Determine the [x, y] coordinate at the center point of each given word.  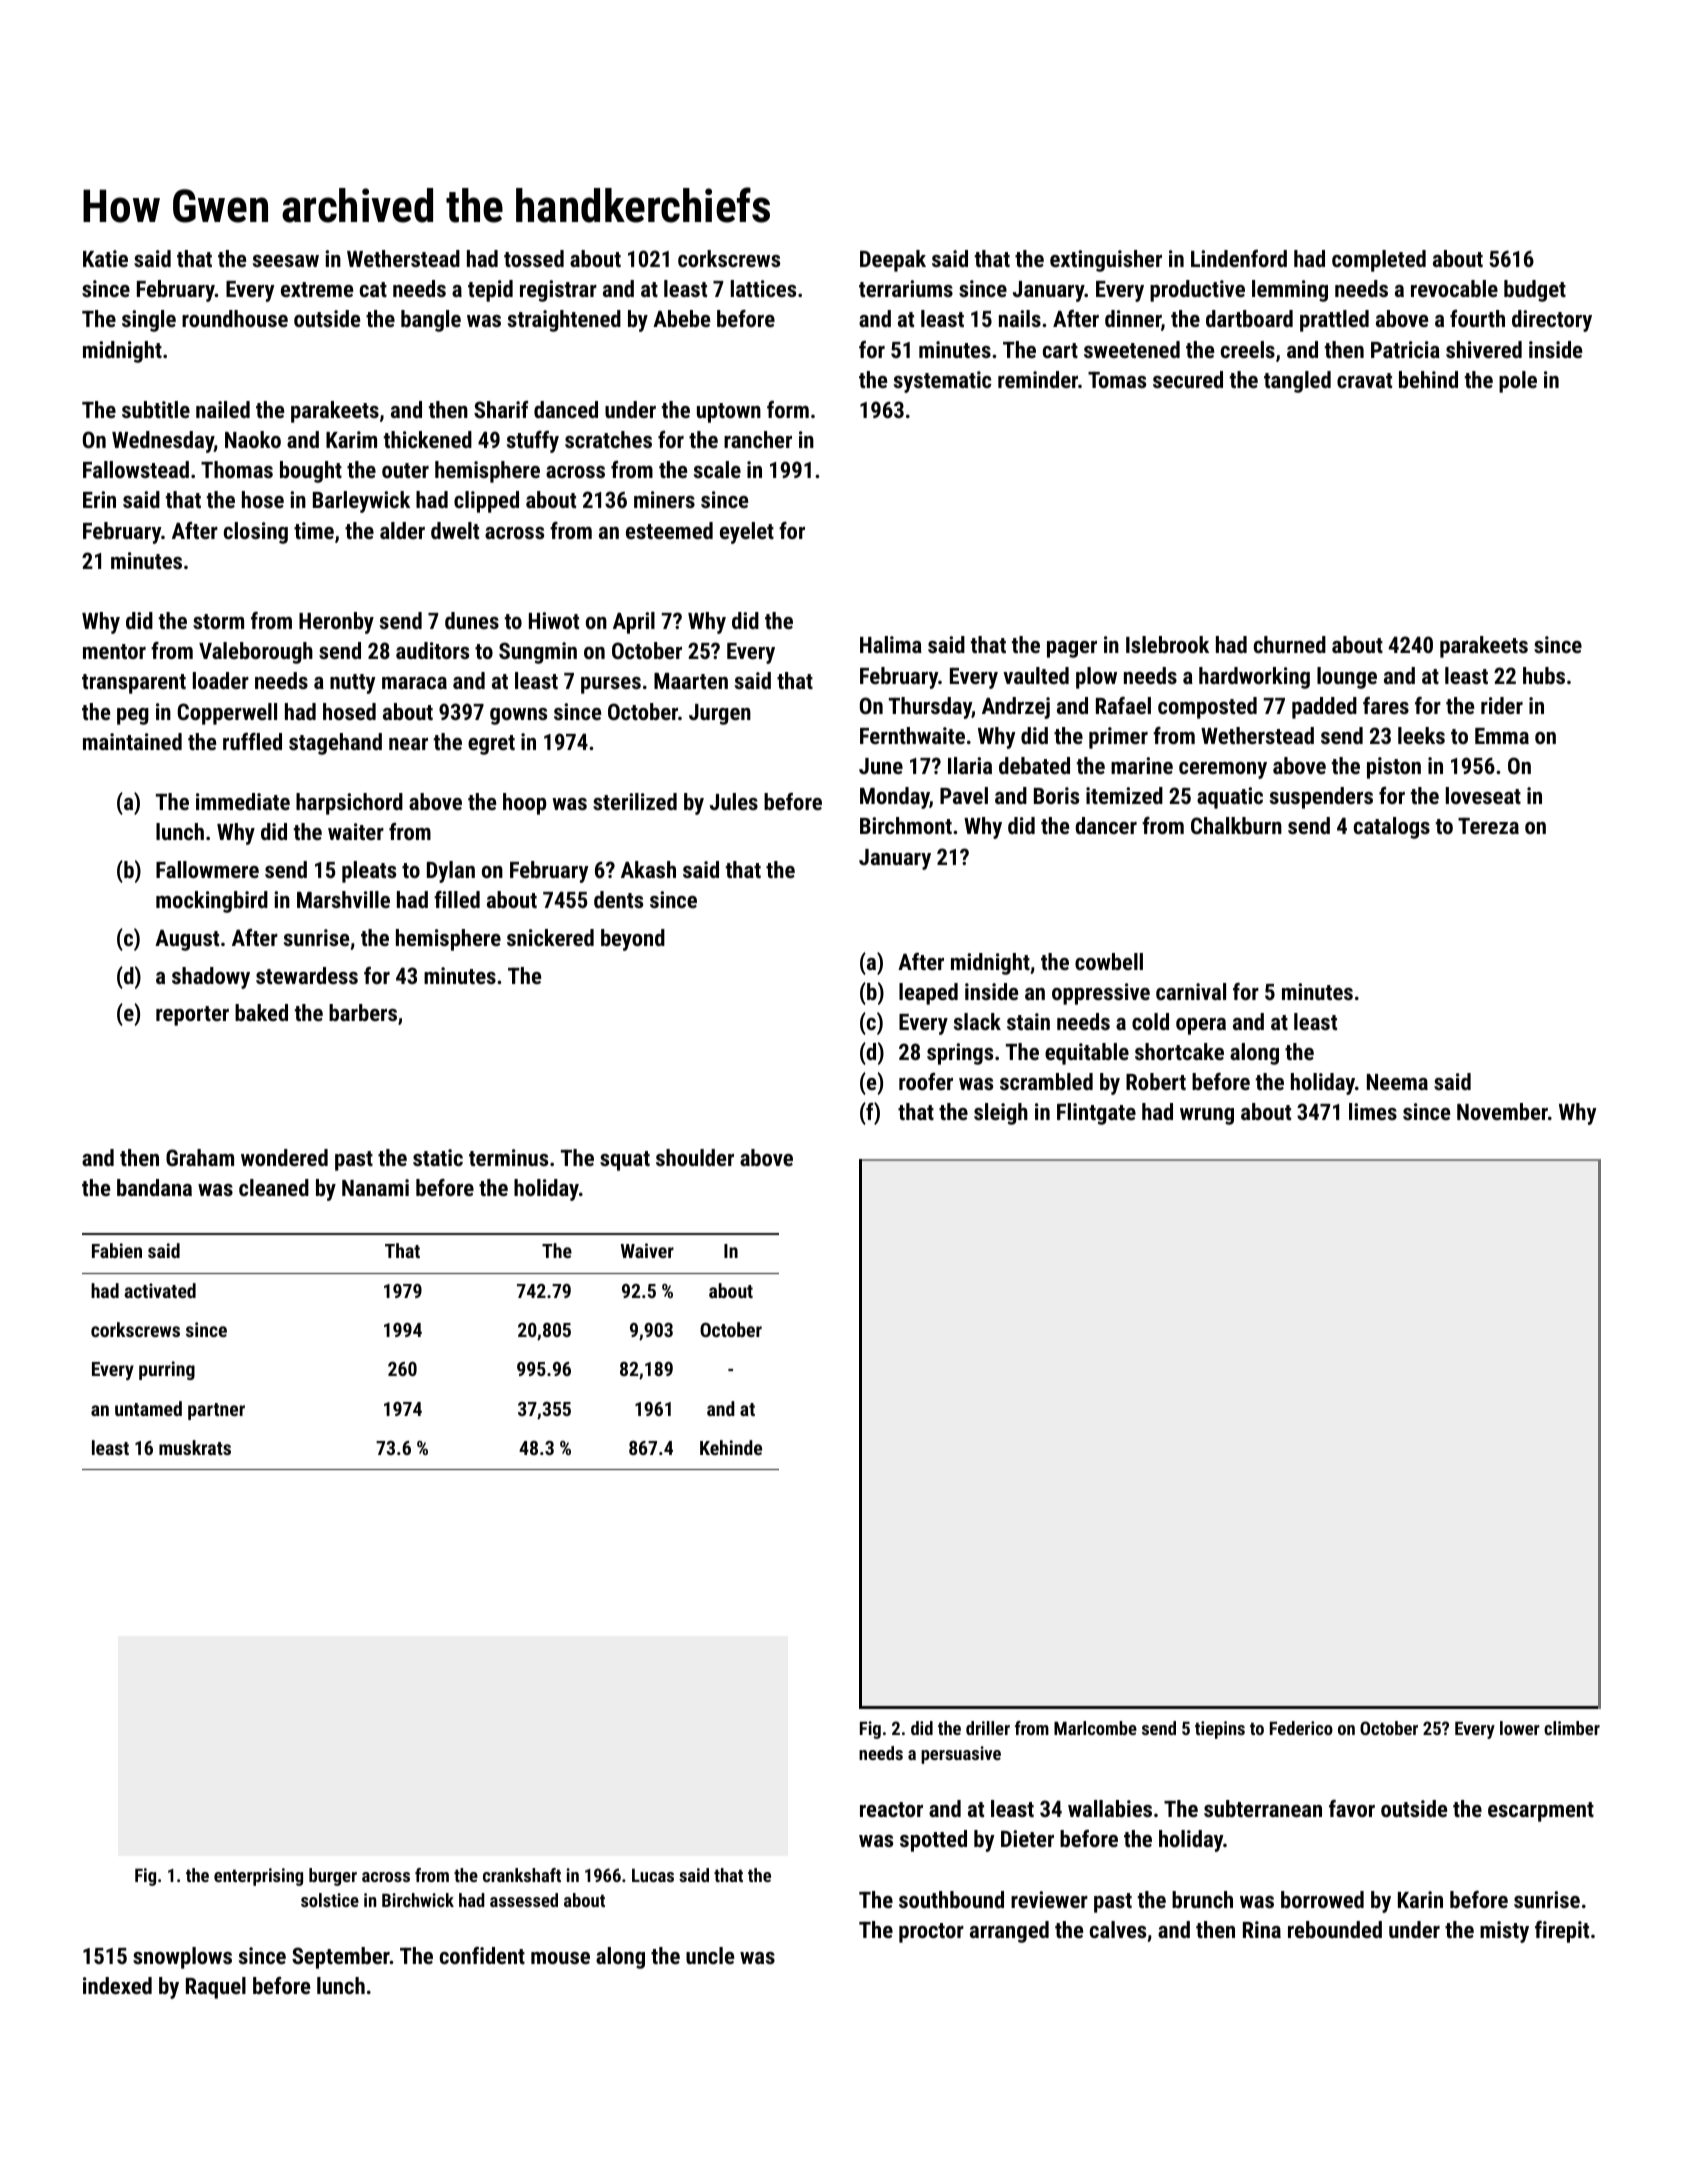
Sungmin [538, 653]
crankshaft [522, 1875]
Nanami [375, 1187]
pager [1072, 649]
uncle [710, 1955]
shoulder [695, 1157]
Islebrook [1167, 644]
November [1502, 1111]
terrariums [906, 288]
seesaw [286, 261]
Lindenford [1239, 258]
